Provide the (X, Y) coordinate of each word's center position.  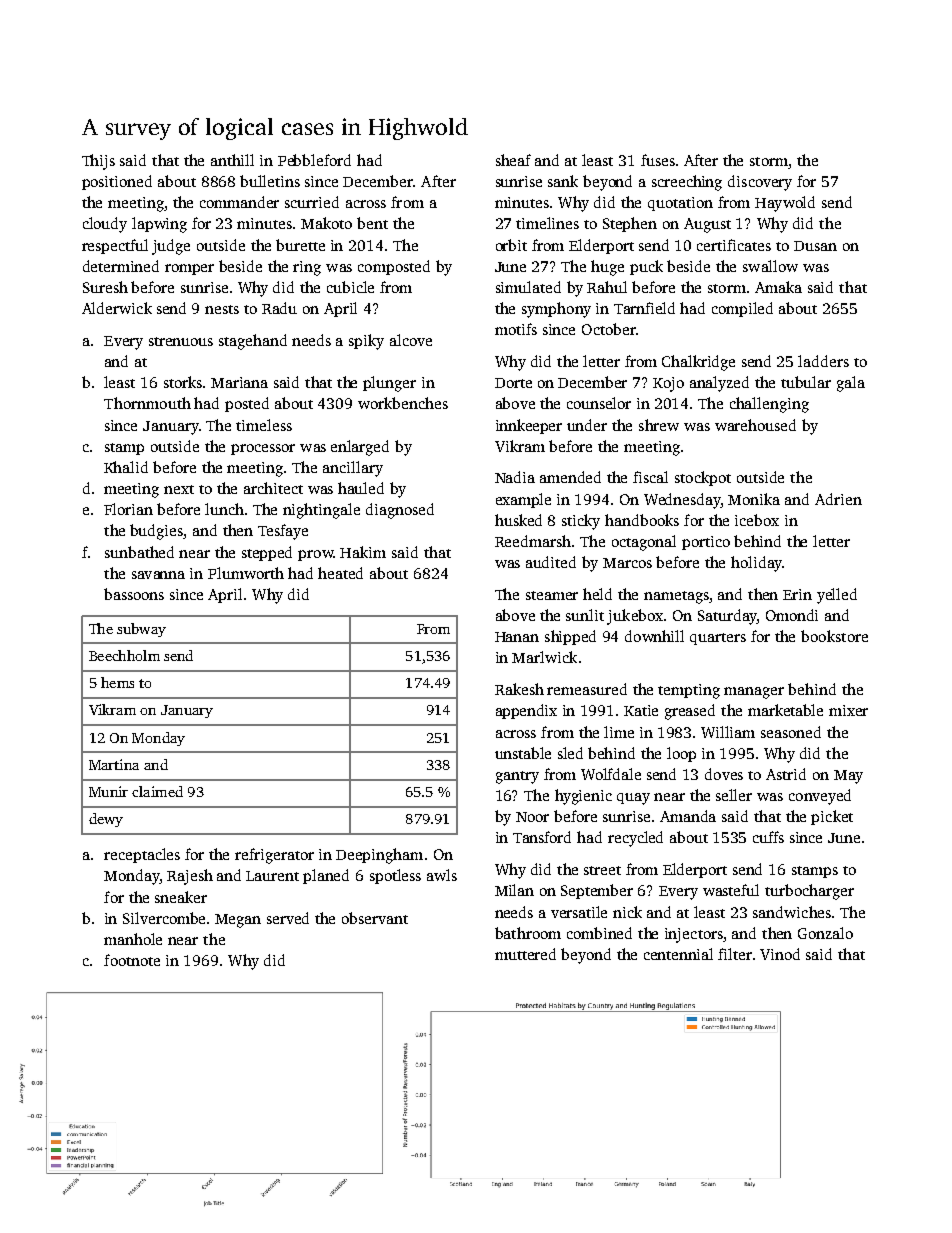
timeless (264, 425)
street (602, 870)
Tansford (542, 837)
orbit (511, 245)
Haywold (785, 204)
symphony (556, 310)
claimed (157, 791)
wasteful (731, 890)
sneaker (181, 897)
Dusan (815, 246)
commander (239, 202)
